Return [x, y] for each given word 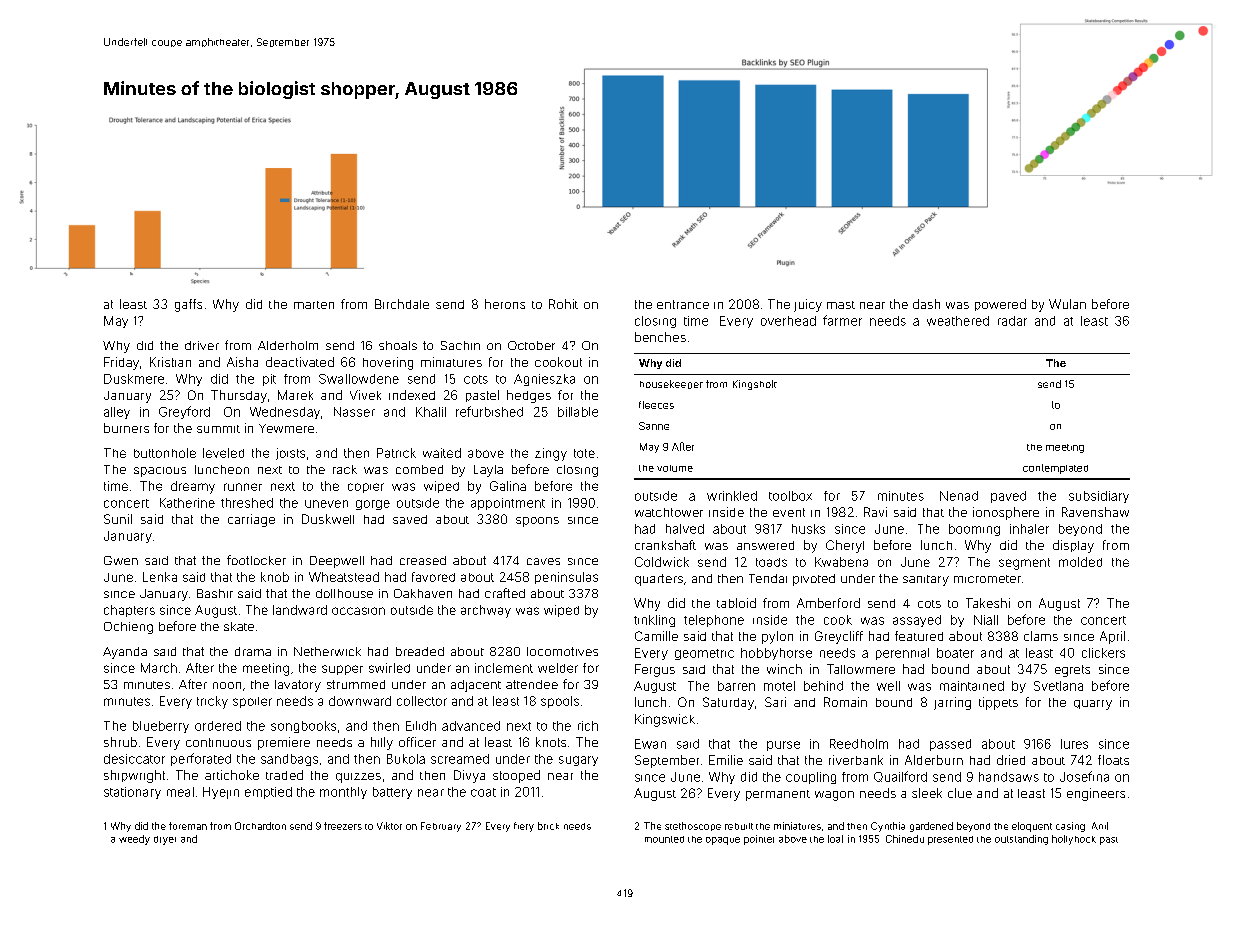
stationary [132, 793]
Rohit [563, 304]
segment [1024, 564]
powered [1000, 305]
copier [366, 488]
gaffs [188, 305]
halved [685, 529]
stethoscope [693, 826]
